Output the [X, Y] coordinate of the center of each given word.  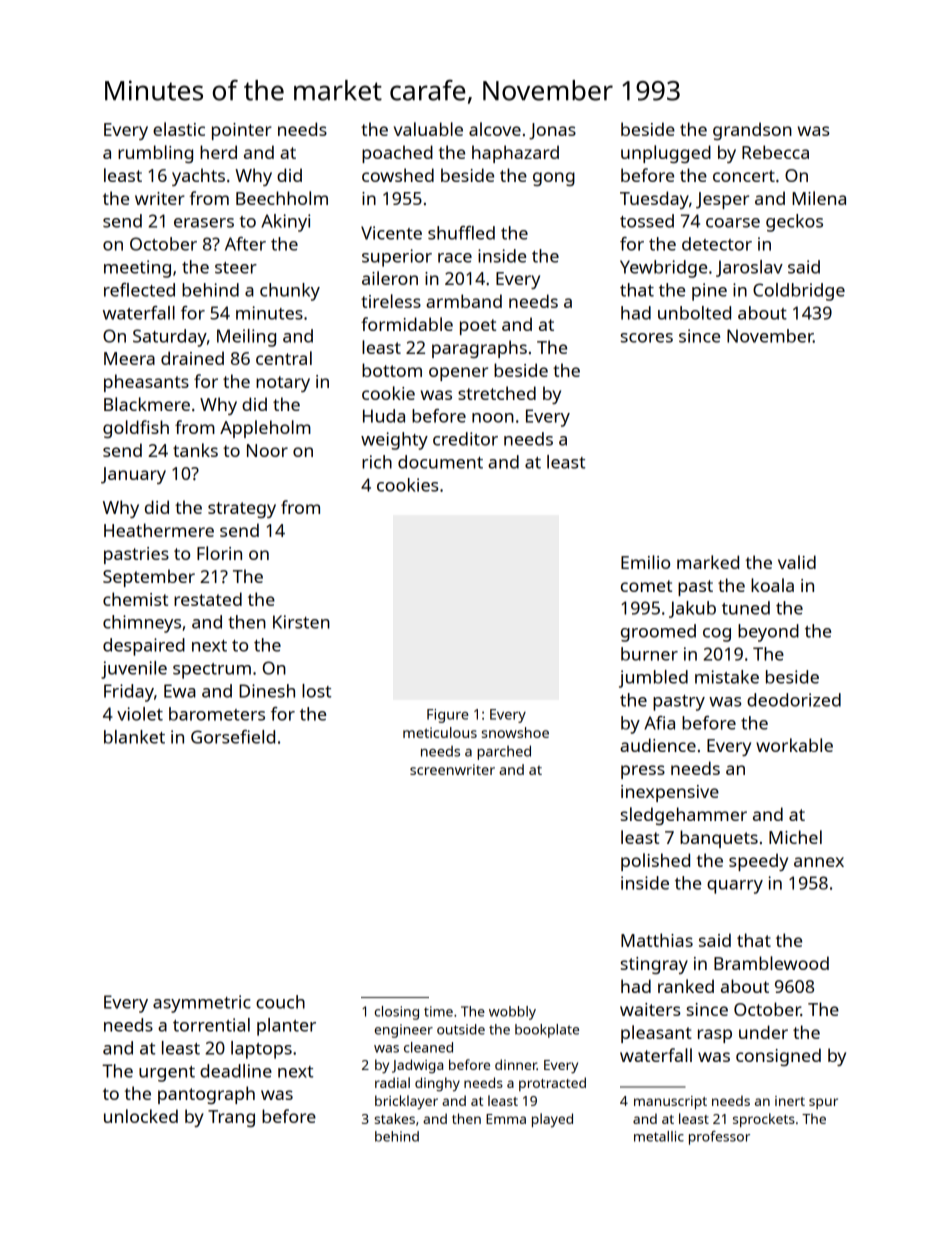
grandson [752, 131]
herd [218, 152]
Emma [506, 1119]
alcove [495, 129]
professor [719, 1138]
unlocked [141, 1116]
